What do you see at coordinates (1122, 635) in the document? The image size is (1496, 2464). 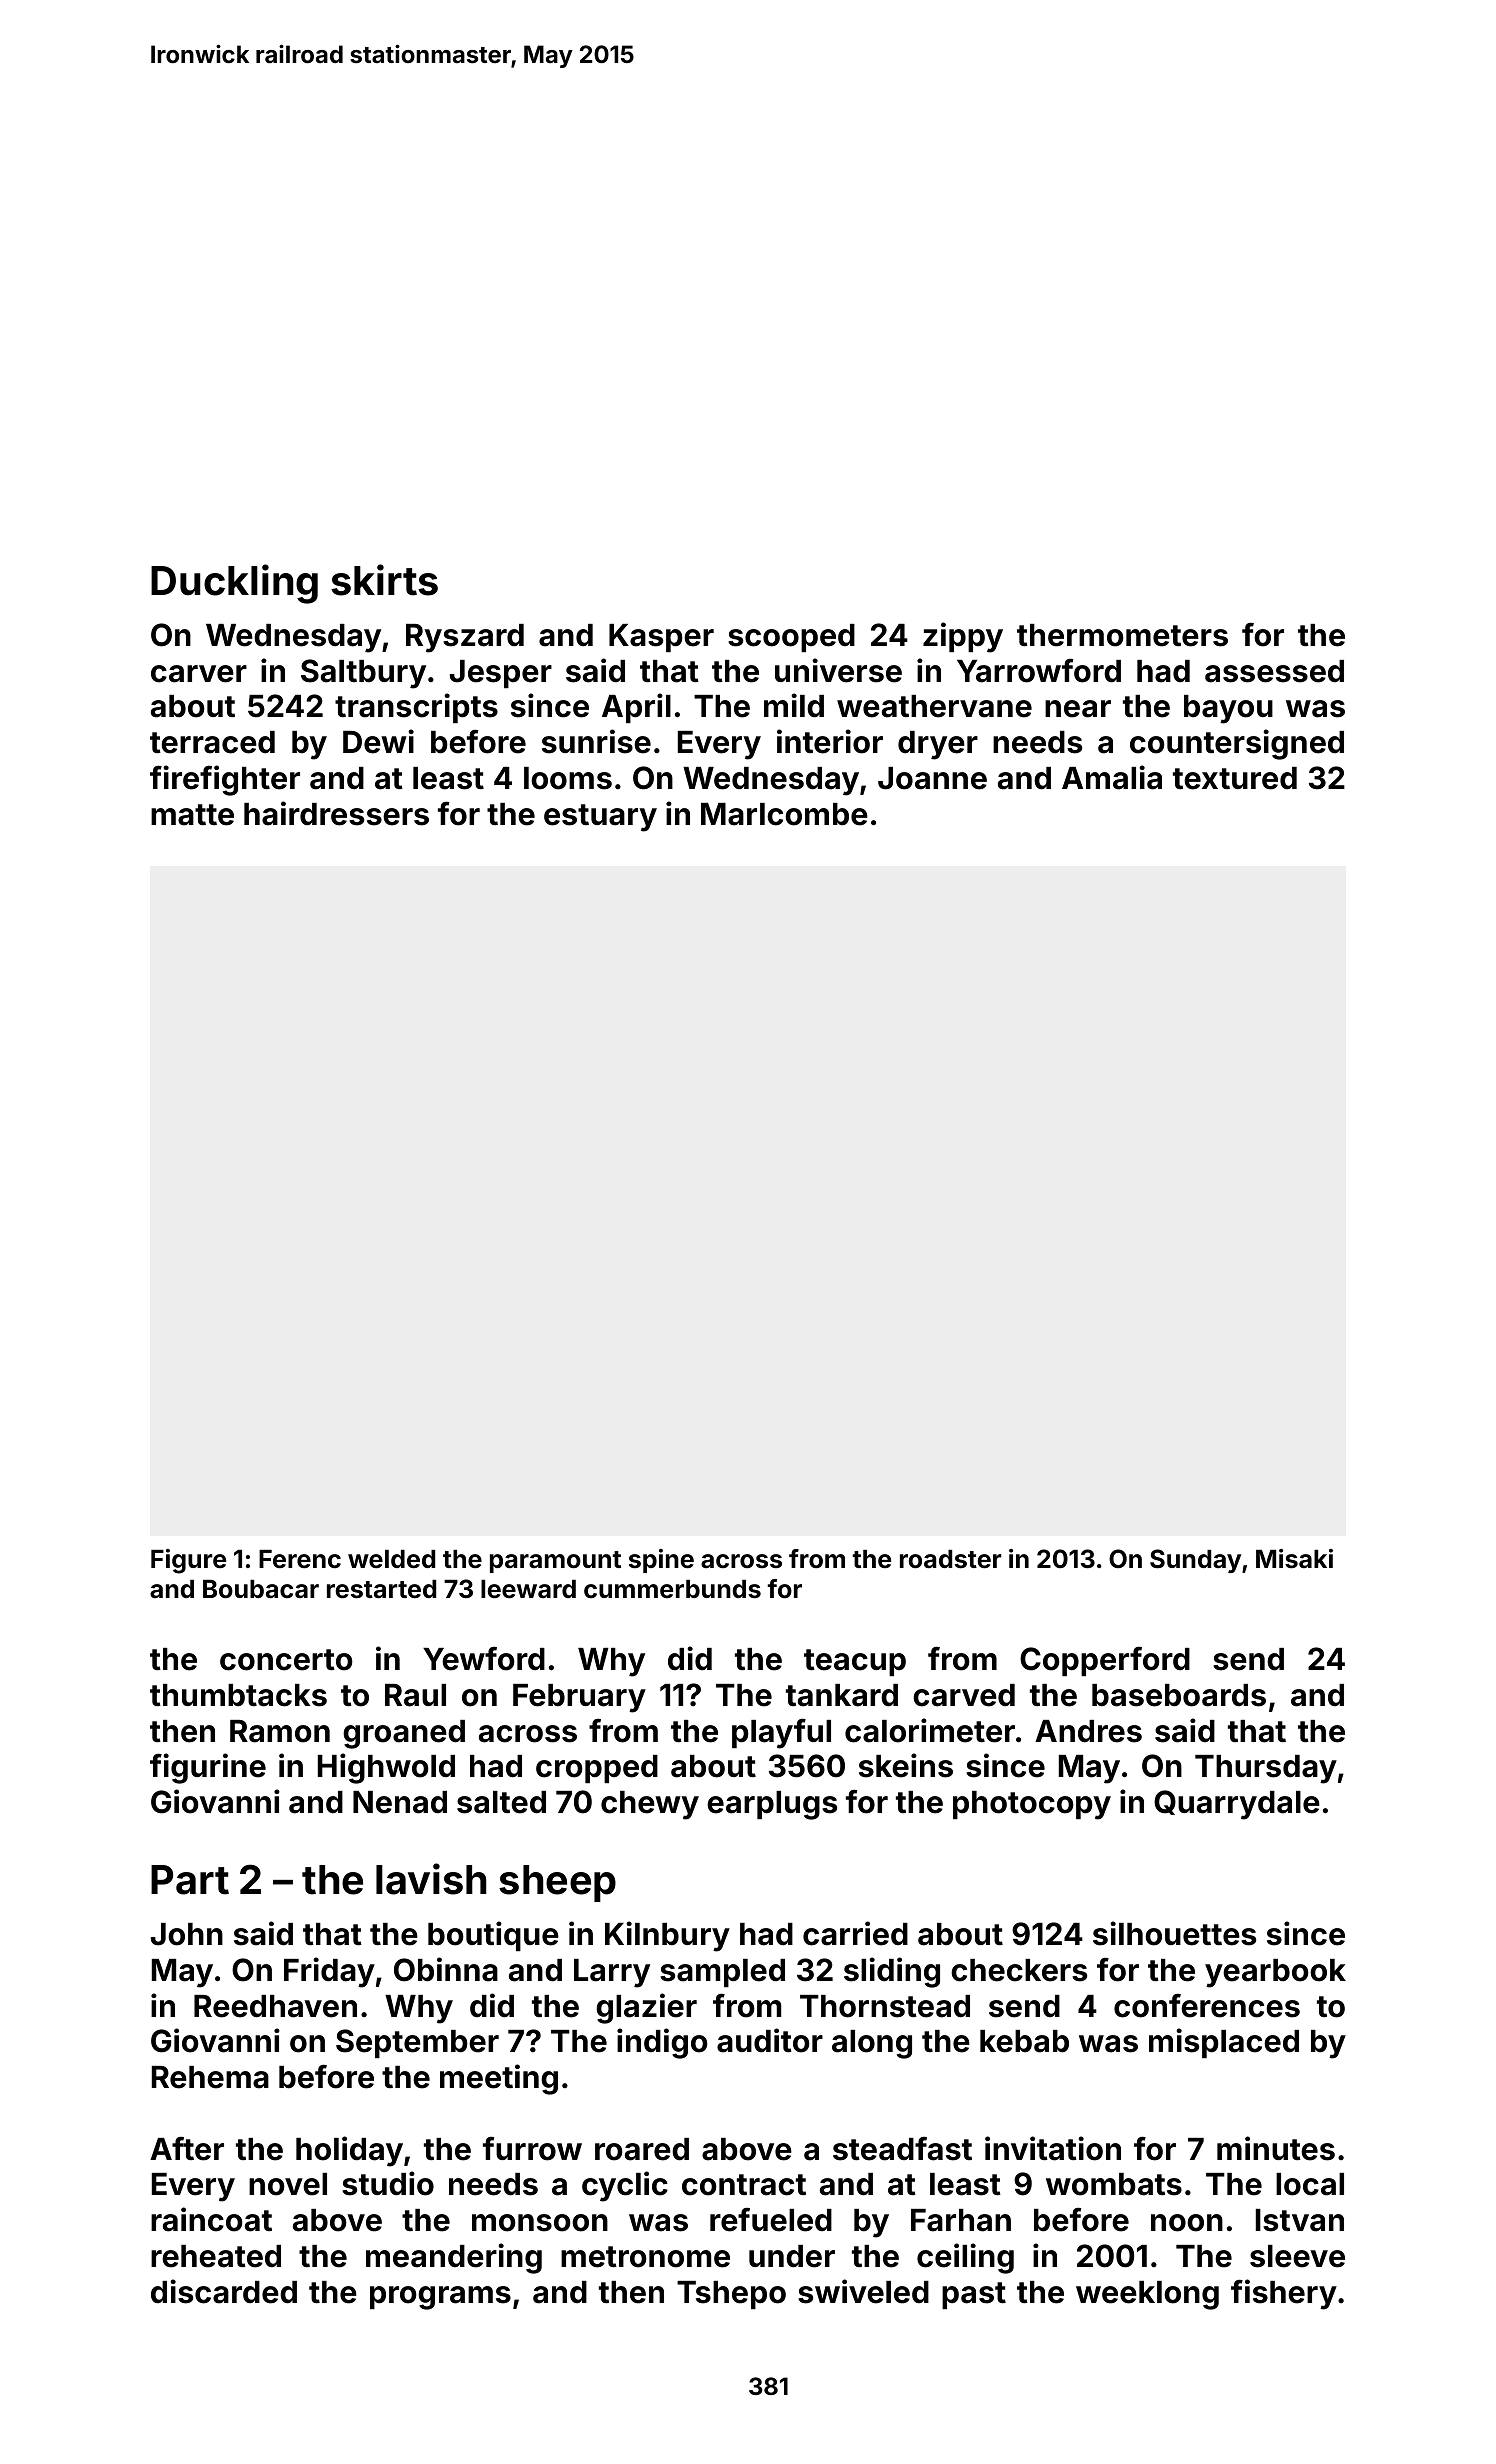 I see `thermometers` at bounding box center [1122, 635].
